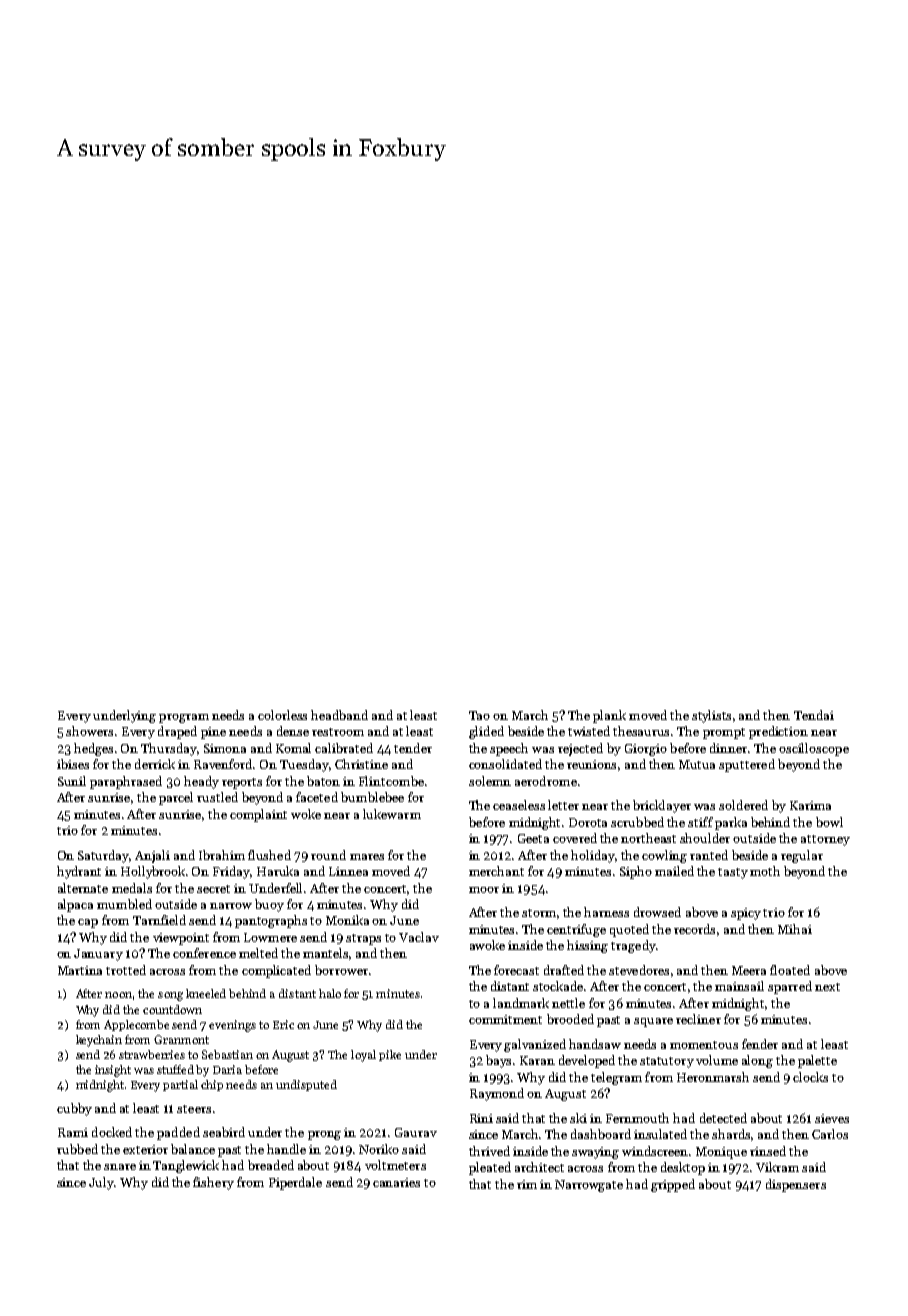 The image size is (908, 1316). I want to click on tragedy, so click(633, 946).
